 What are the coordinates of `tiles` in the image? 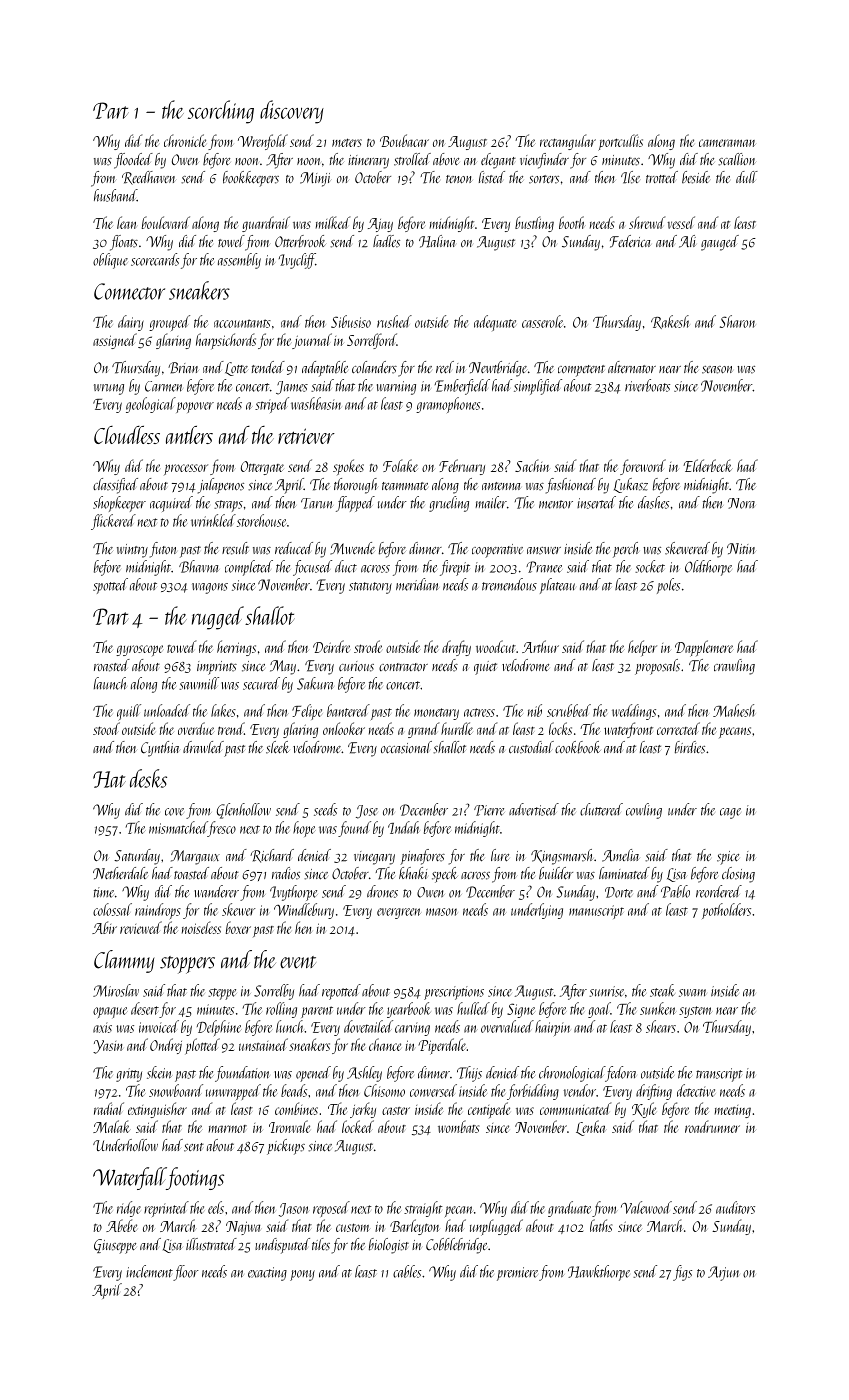 It's located at (321, 1244).
